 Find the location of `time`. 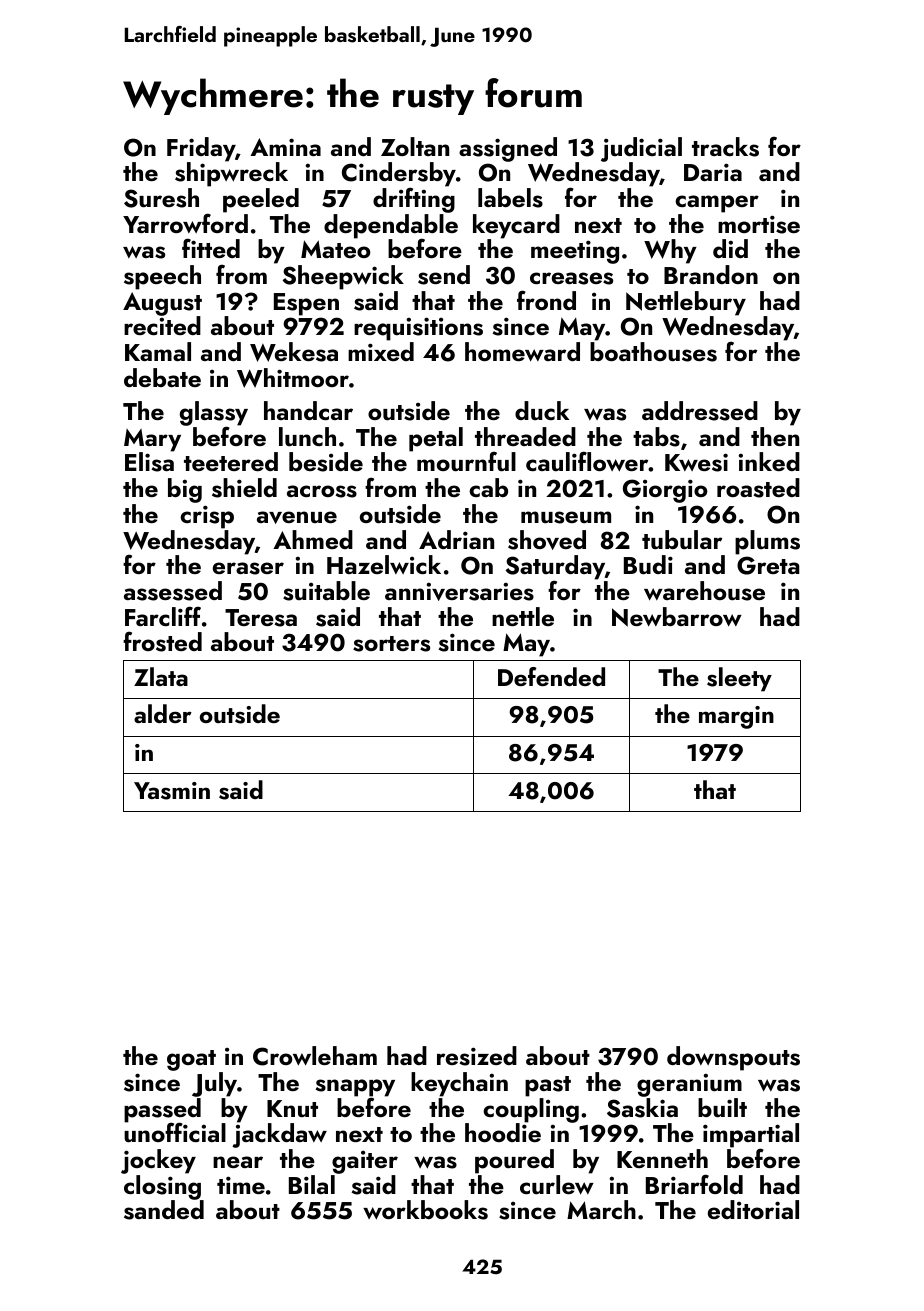

time is located at coordinates (241, 1185).
